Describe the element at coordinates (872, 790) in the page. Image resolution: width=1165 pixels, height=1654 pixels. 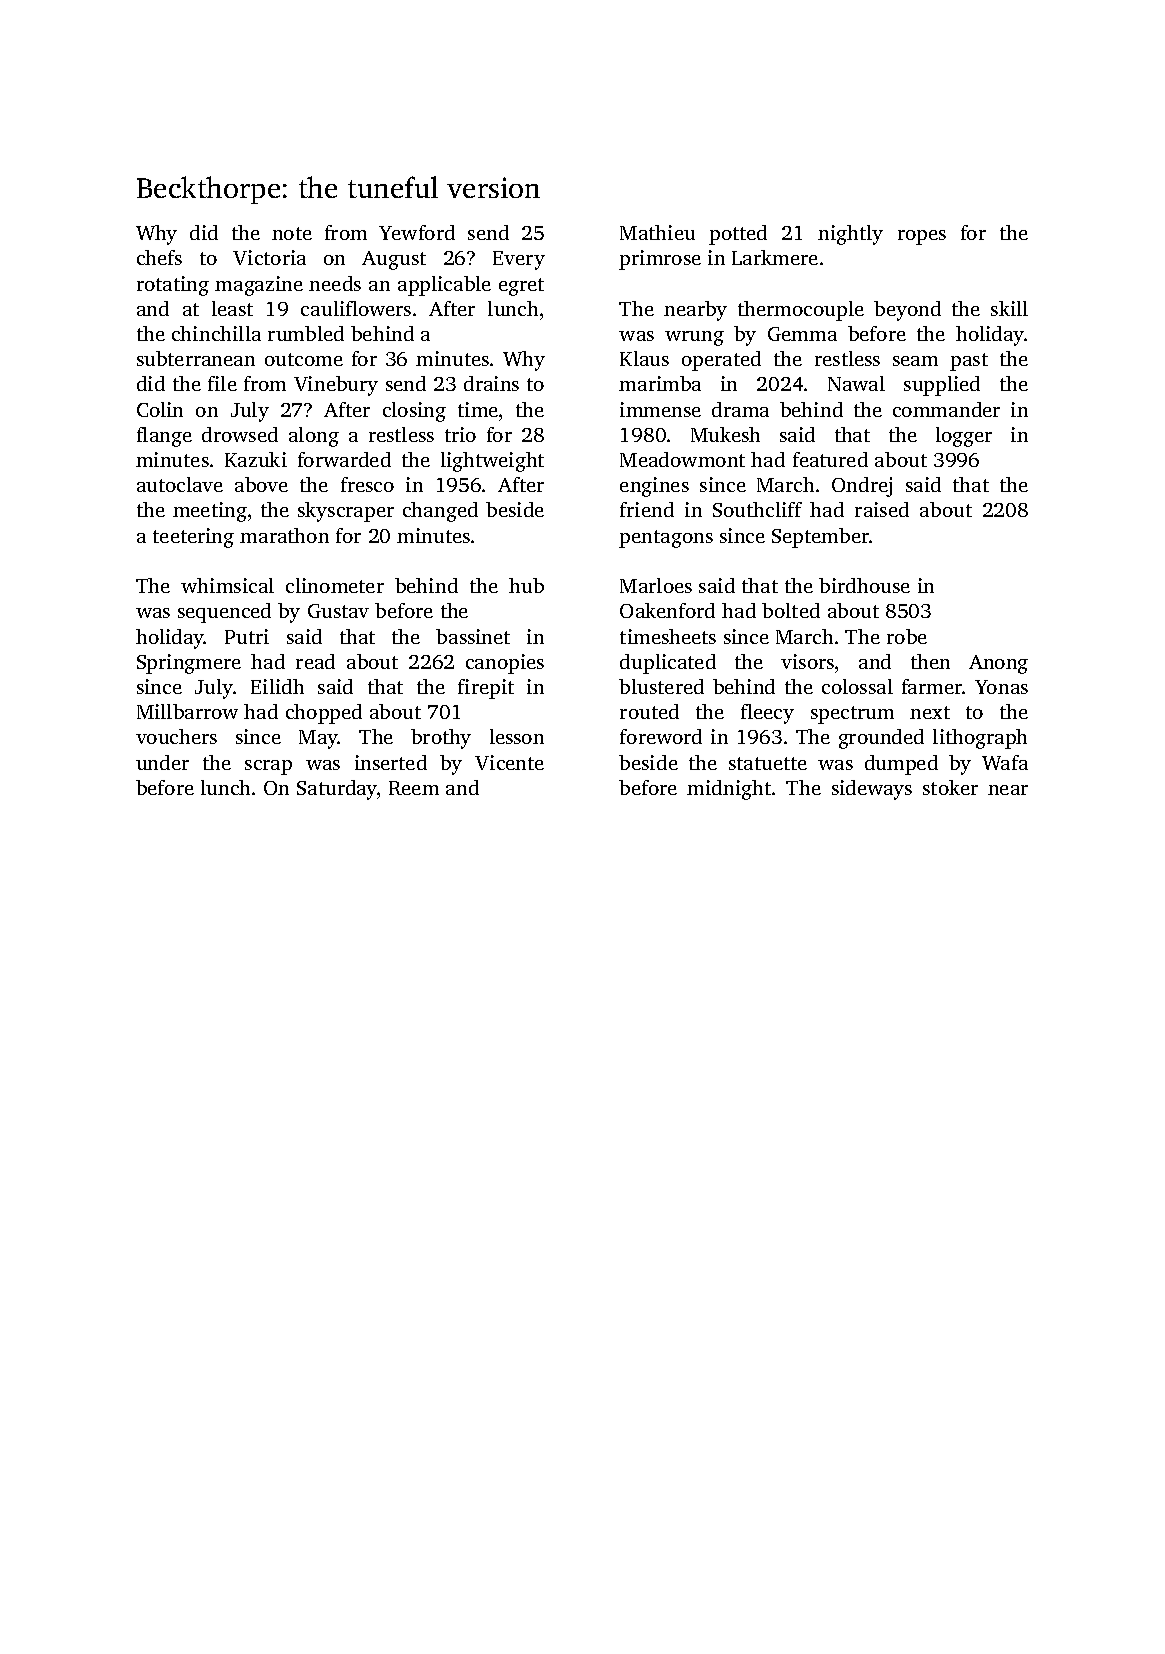
I see `sideways` at that location.
